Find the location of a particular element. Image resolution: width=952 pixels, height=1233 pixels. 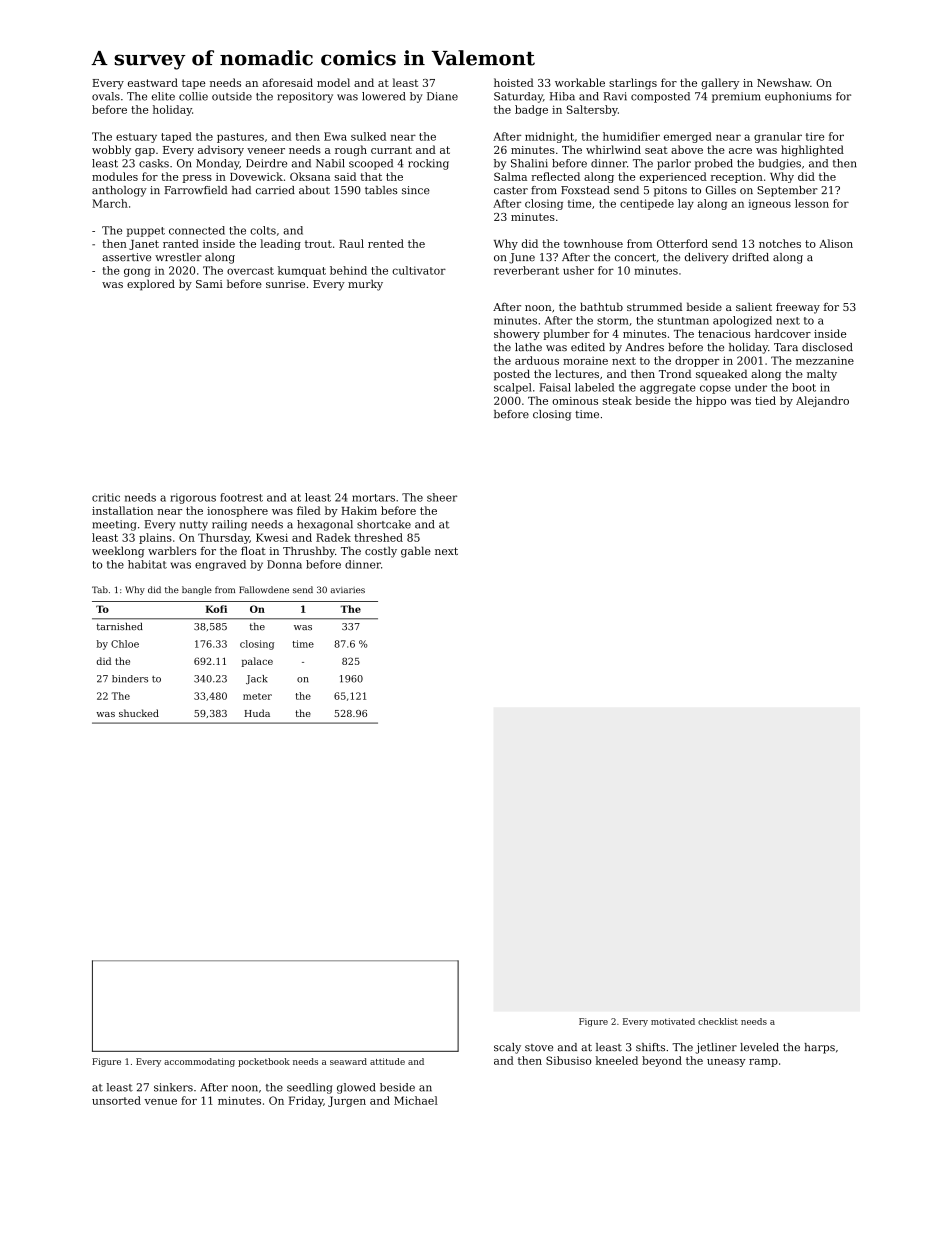

filed is located at coordinates (309, 510).
